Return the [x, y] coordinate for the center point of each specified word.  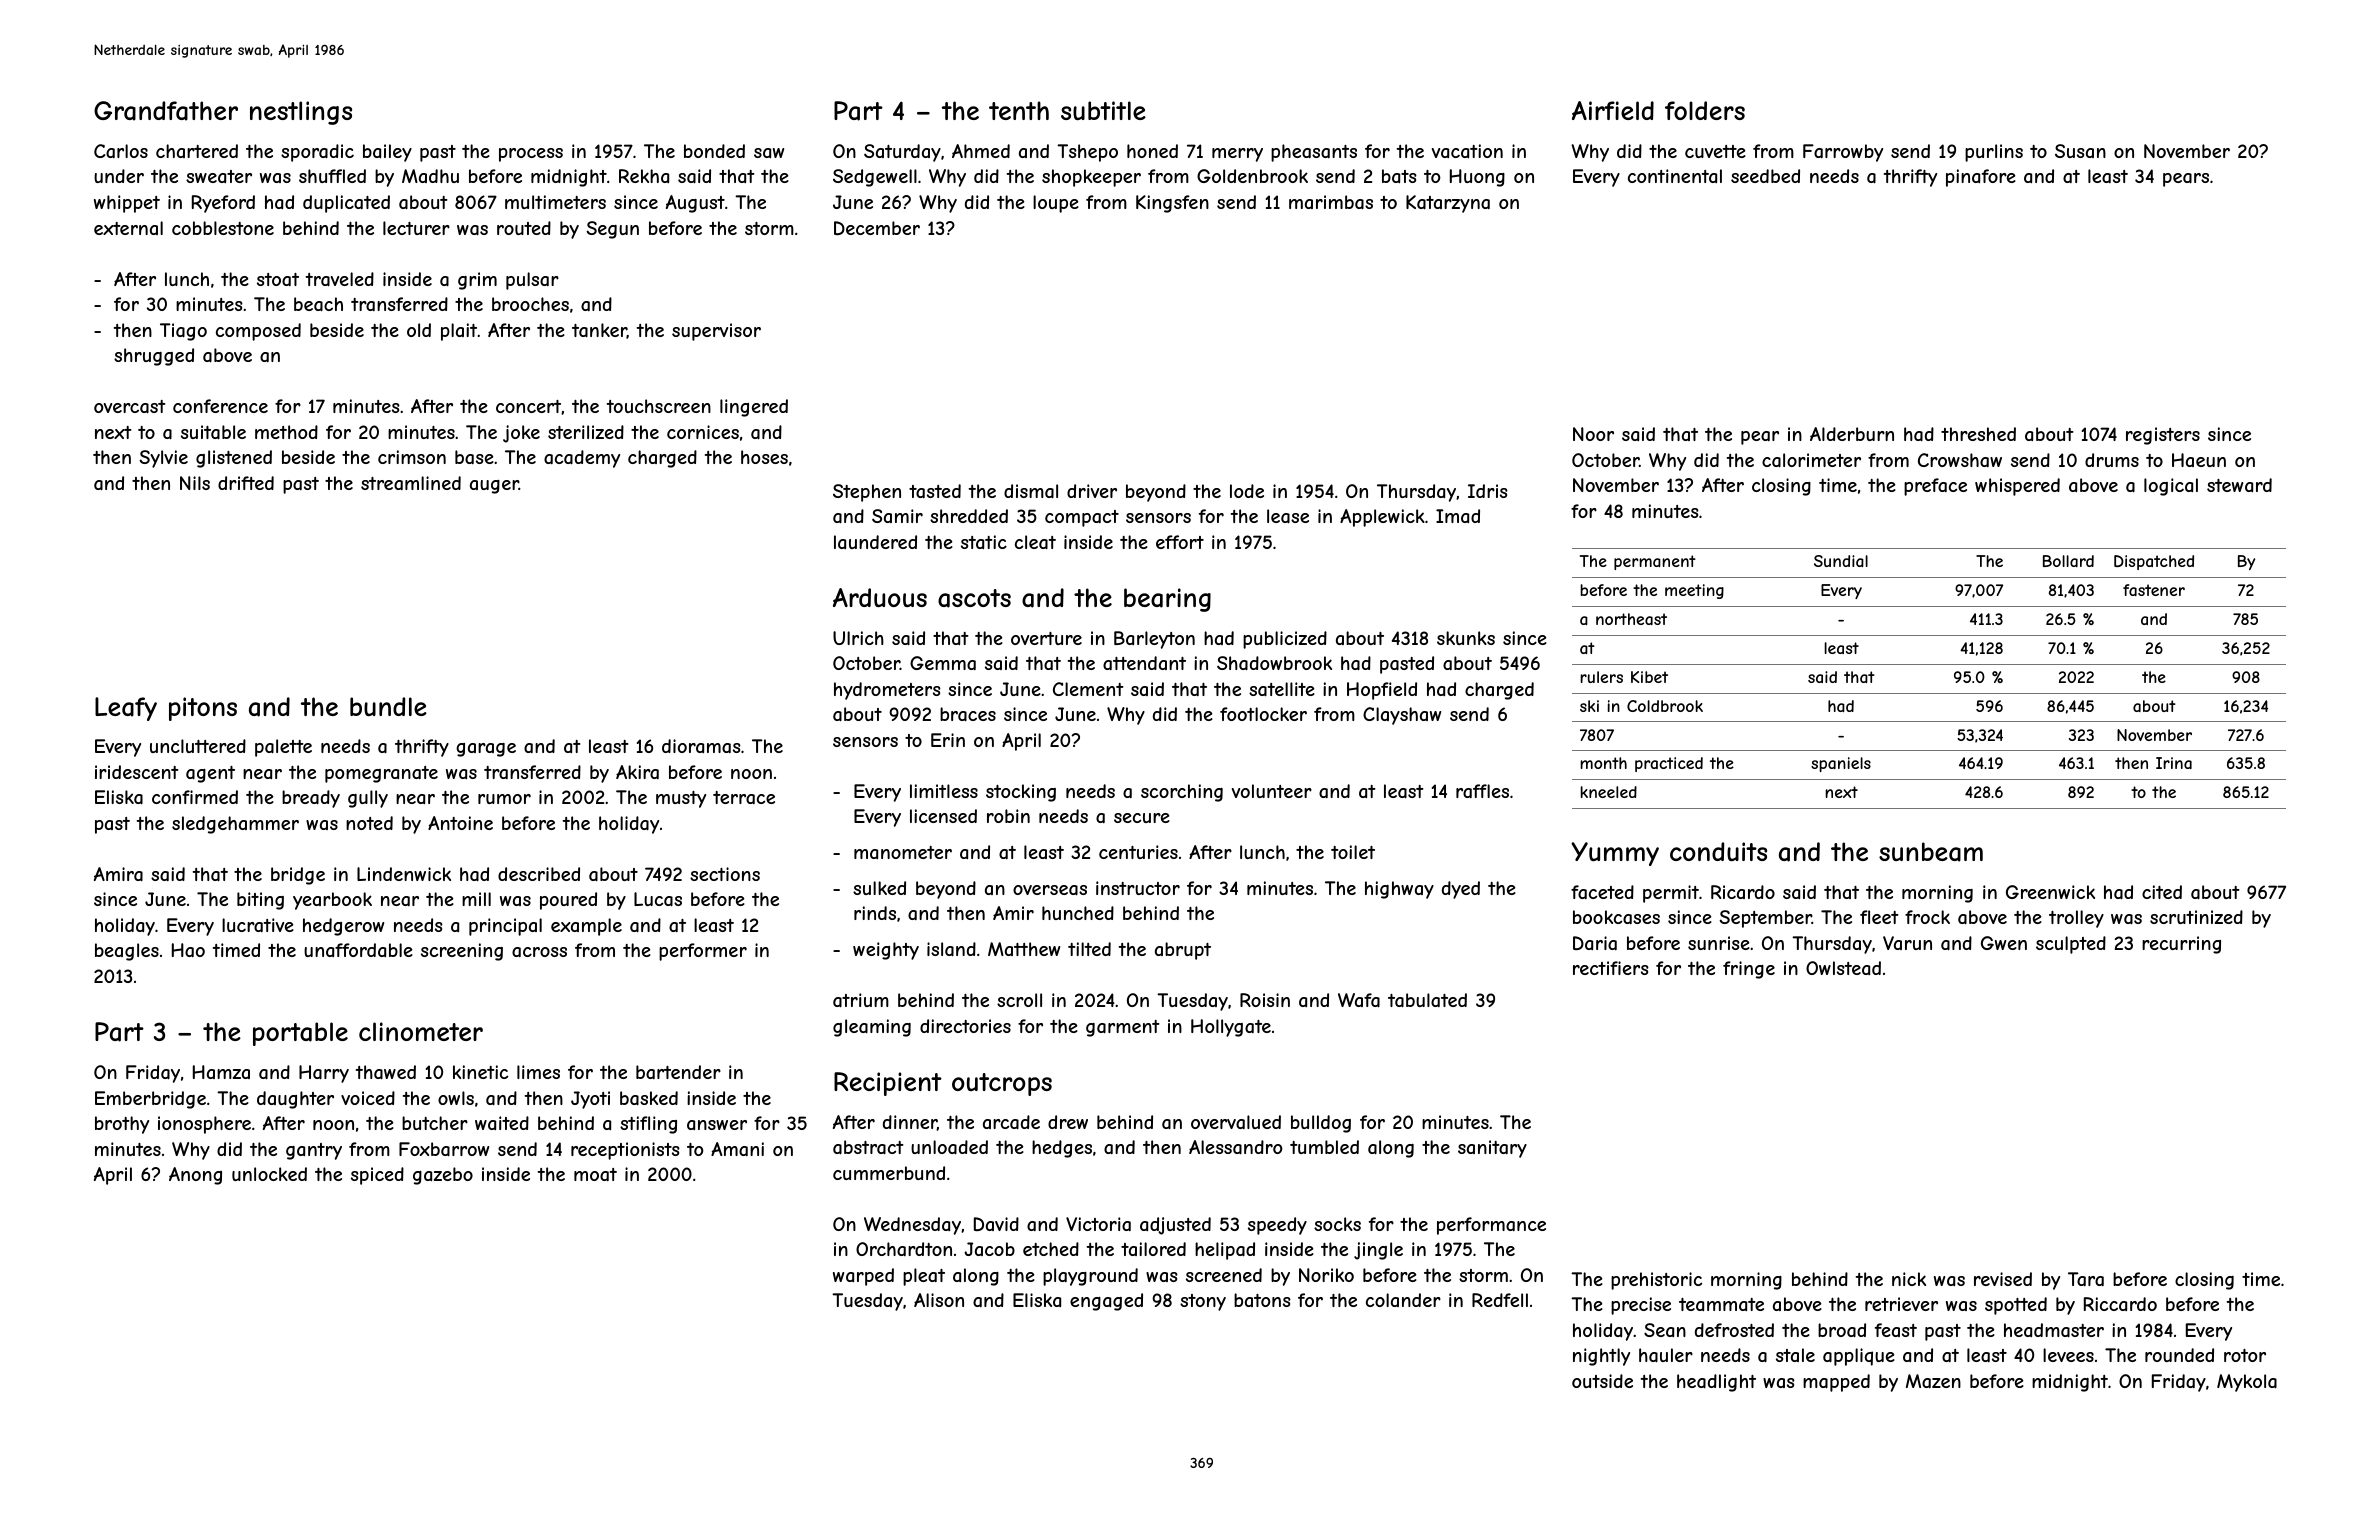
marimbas [1331, 202]
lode [1247, 491]
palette [283, 748]
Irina [2174, 763]
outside [1602, 1381]
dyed [1461, 890]
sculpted [2071, 945]
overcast [129, 406]
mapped [1836, 1383]
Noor [1593, 434]
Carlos [121, 151]
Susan [2080, 151]
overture [1046, 638]
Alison [939, 1300]
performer [703, 952]
